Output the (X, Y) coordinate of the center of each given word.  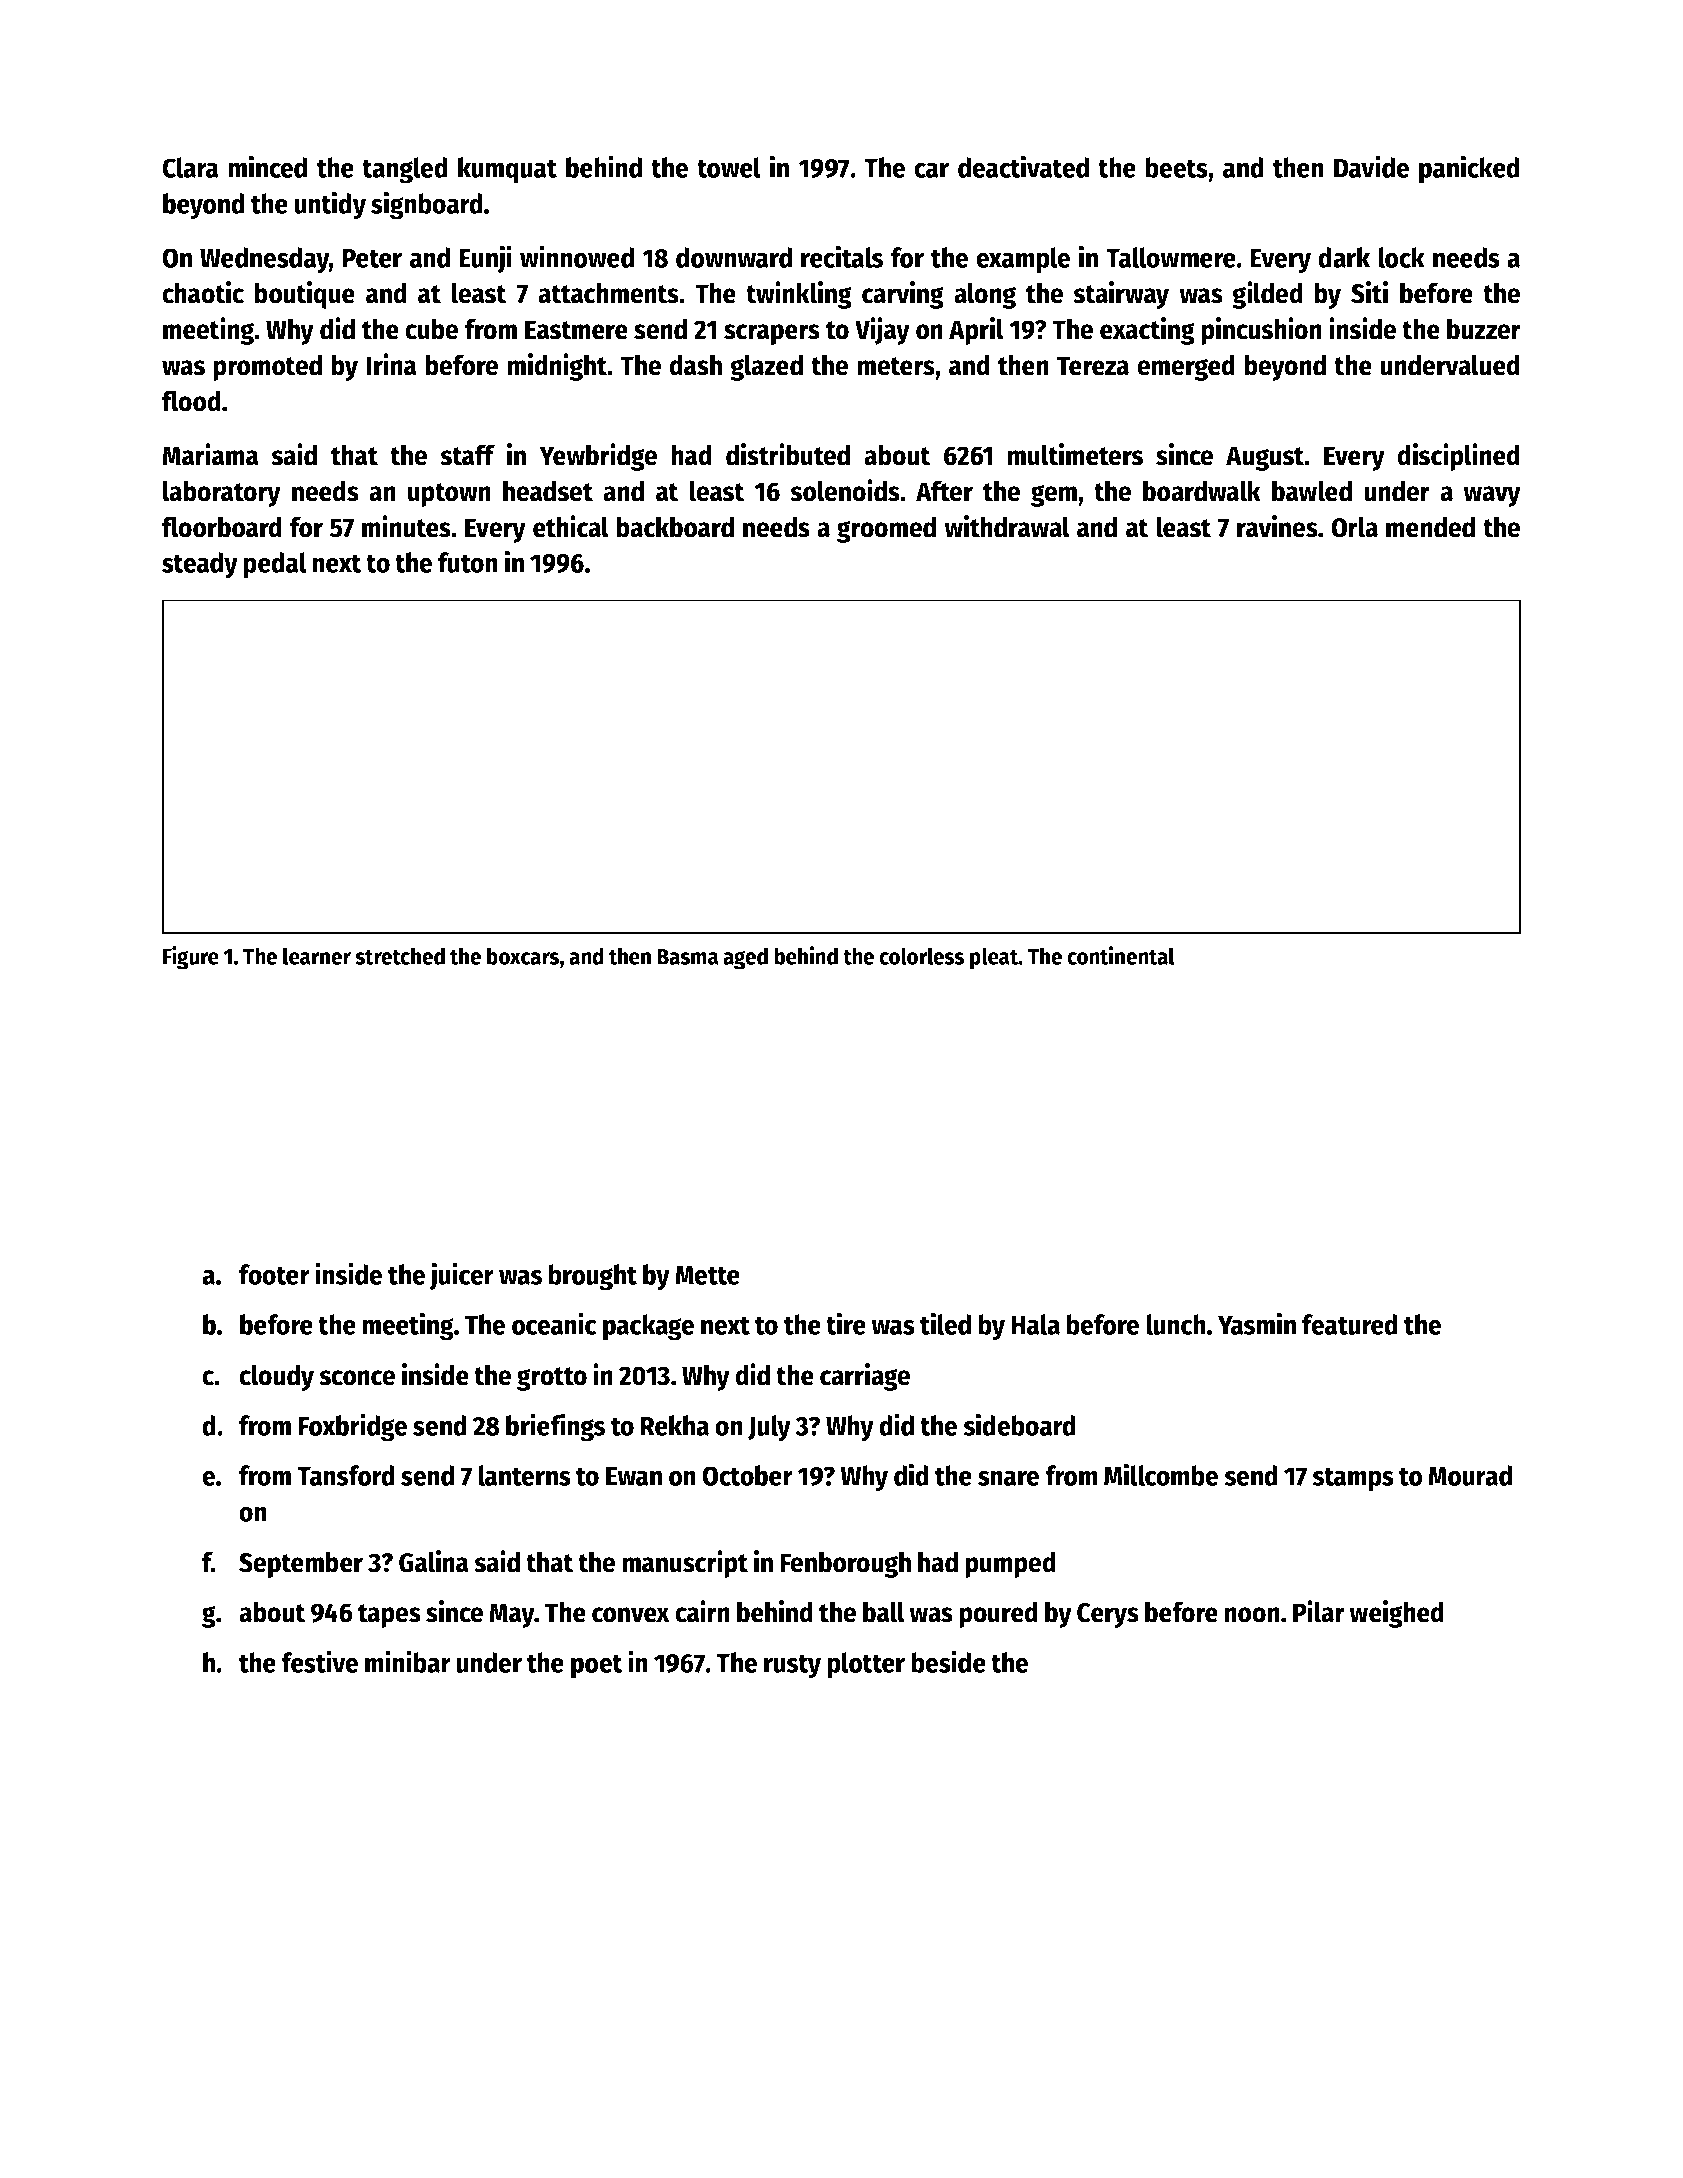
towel (729, 167)
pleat (994, 958)
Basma (688, 957)
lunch (1176, 1324)
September (301, 1564)
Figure (191, 958)
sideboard (1019, 1424)
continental (1121, 955)
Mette (707, 1275)
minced (267, 166)
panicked (1469, 169)
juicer (461, 1276)
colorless (921, 956)
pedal (275, 565)
